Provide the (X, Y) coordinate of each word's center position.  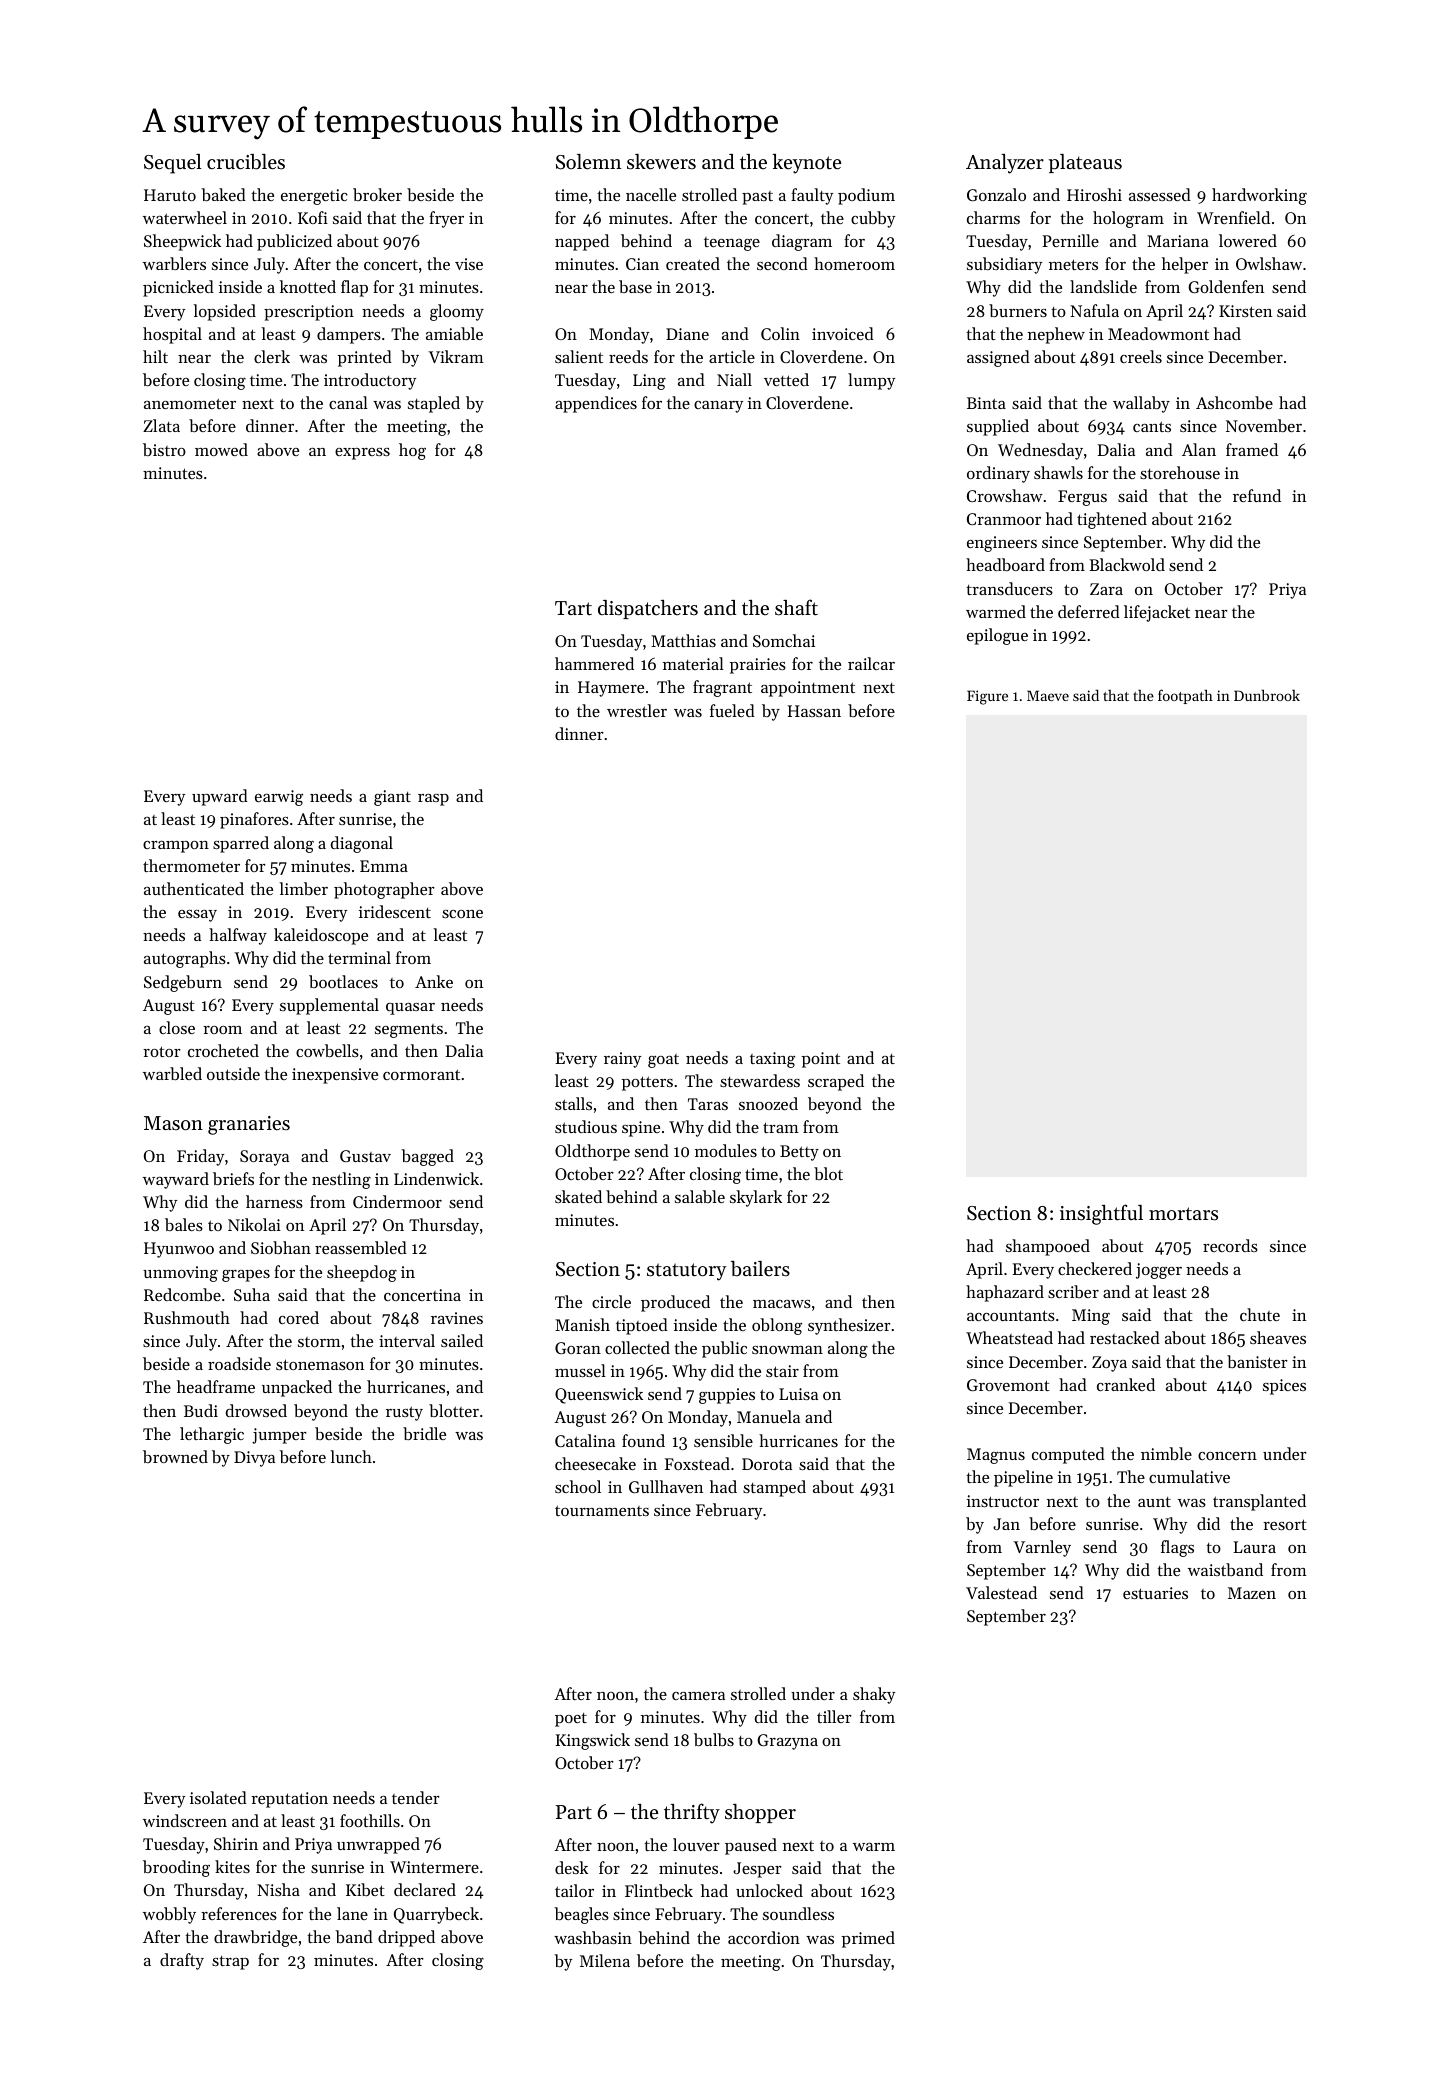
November (1264, 425)
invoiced (843, 333)
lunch (351, 1456)
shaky (874, 1695)
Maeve (1048, 695)
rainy (622, 1060)
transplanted (1259, 1502)
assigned (998, 358)
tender (416, 1797)
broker (377, 194)
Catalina (585, 1440)
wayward (176, 1180)
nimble (1166, 1453)
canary (718, 407)
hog (412, 451)
